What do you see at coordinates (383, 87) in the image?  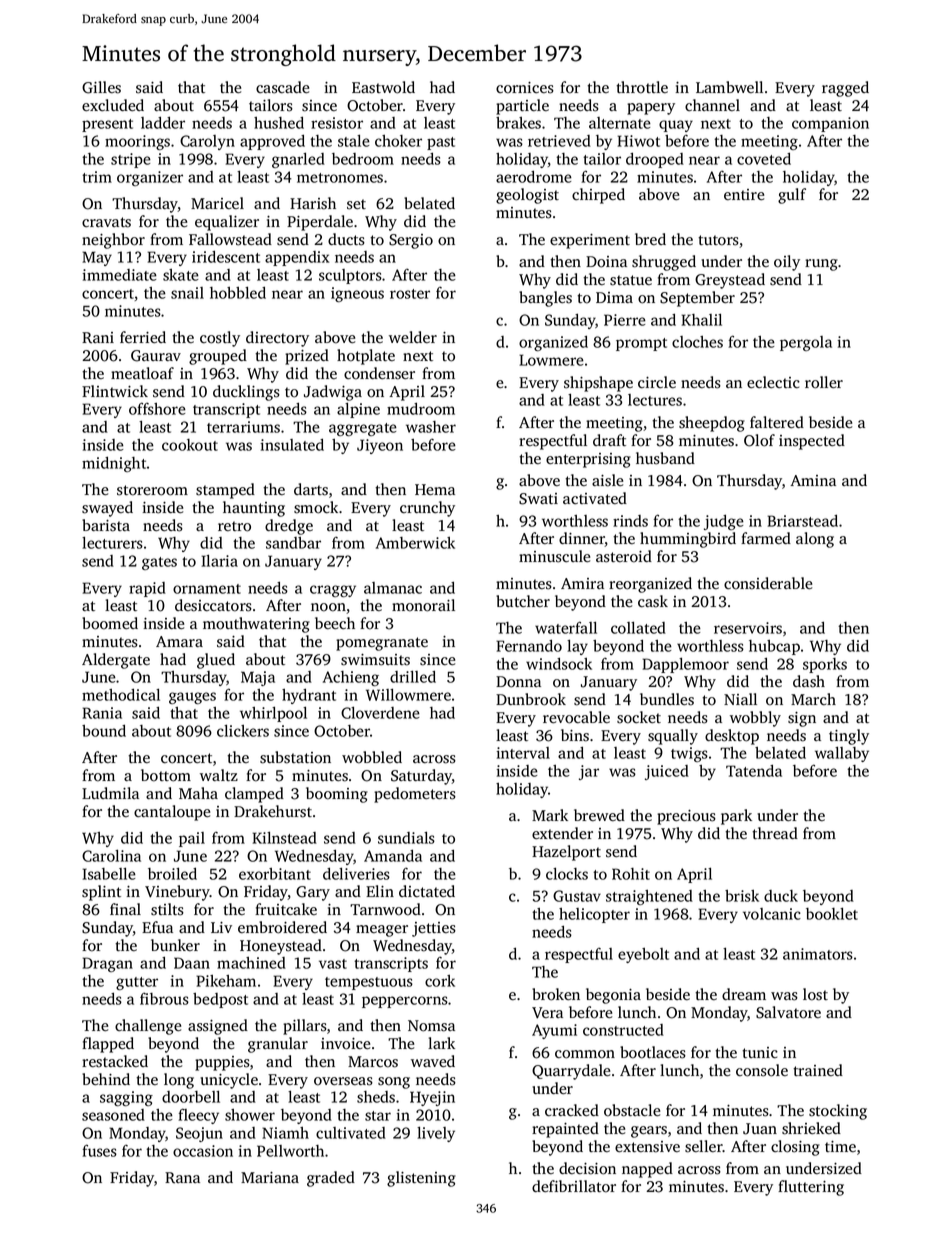 I see `Eastwold` at bounding box center [383, 87].
